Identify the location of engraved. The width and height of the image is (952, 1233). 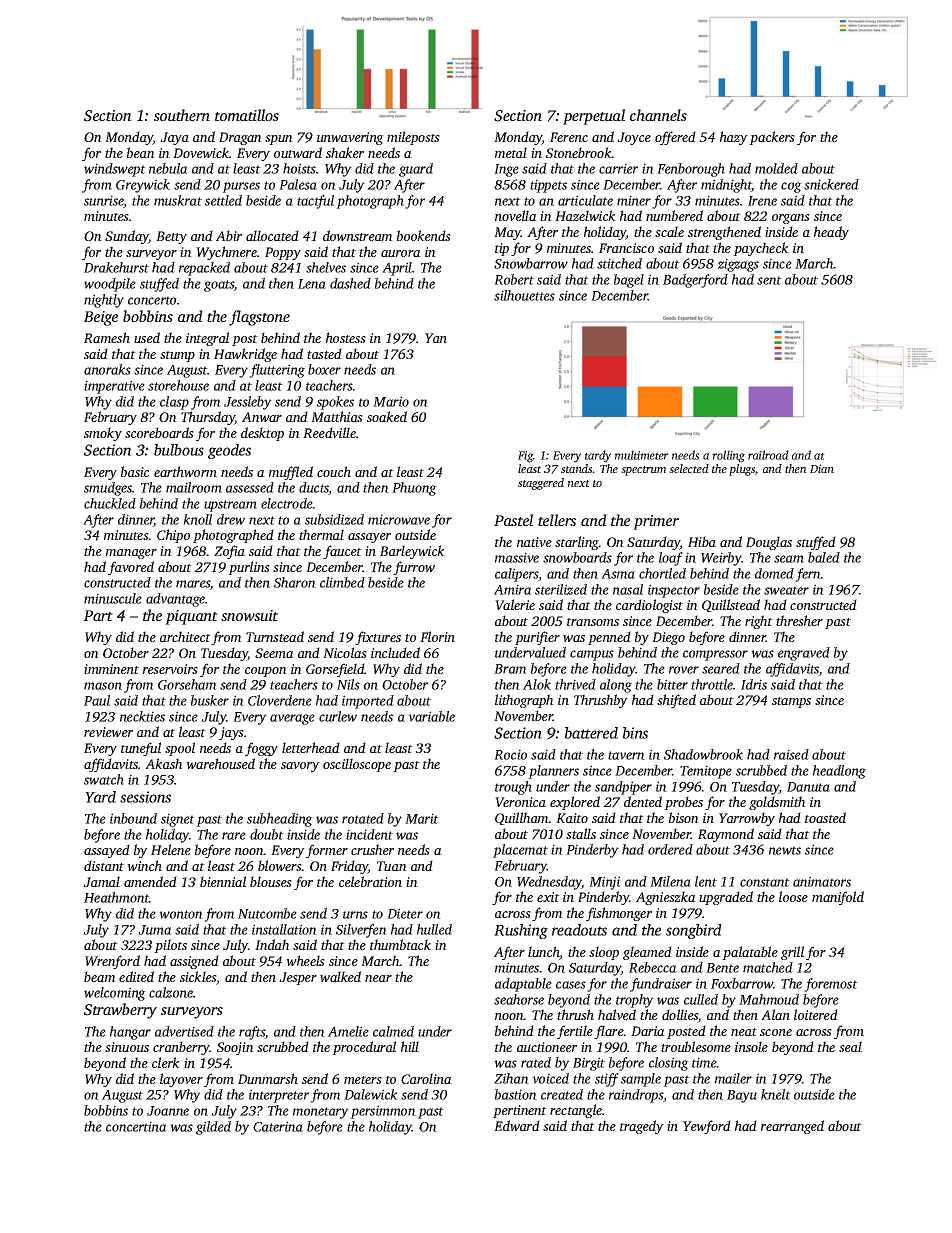
(804, 654).
